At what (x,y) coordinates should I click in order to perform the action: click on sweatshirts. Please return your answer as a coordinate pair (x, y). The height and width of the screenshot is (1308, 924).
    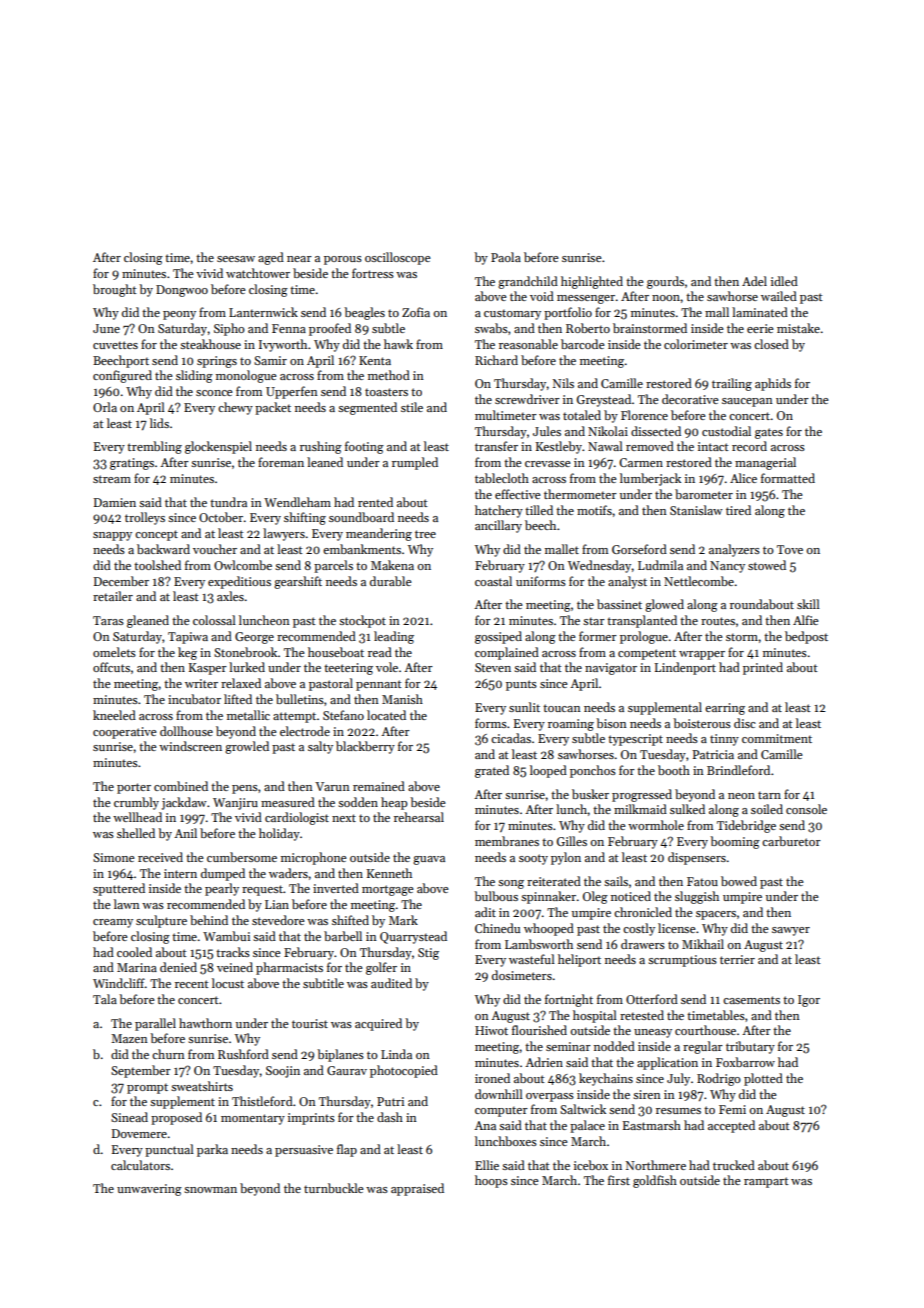
    Looking at the image, I should click on (202, 1086).
